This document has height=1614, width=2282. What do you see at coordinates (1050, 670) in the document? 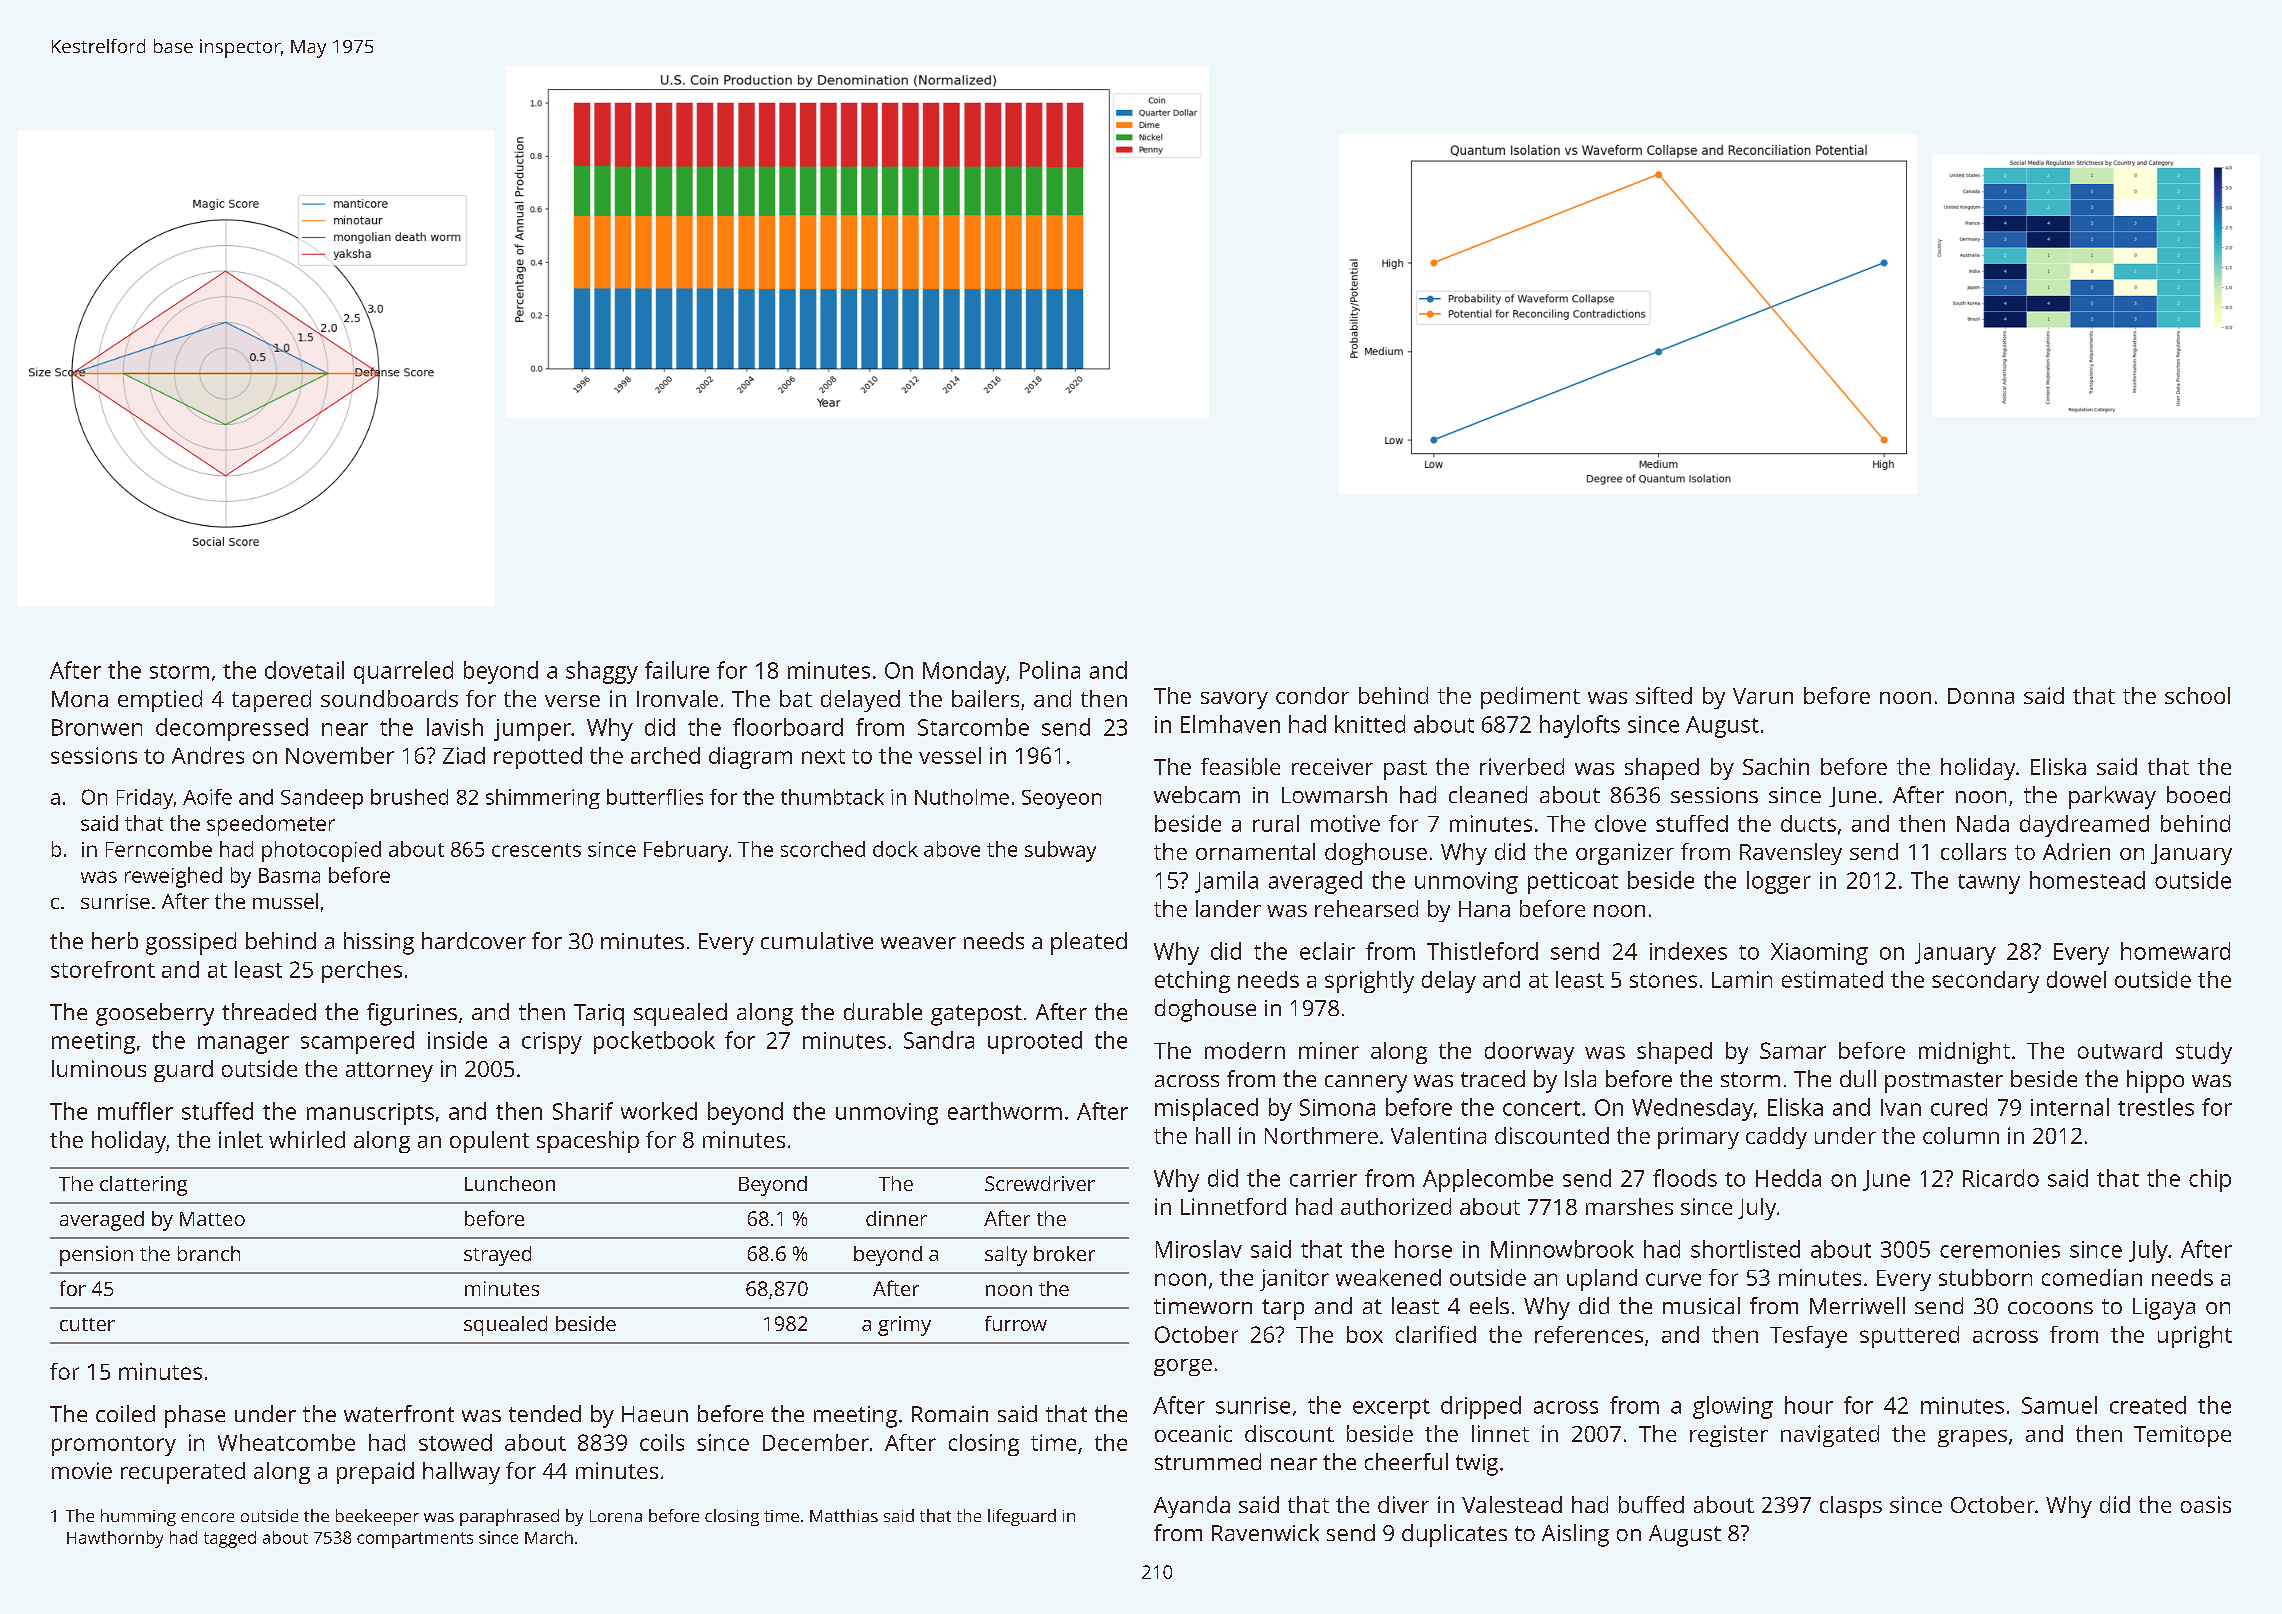
I see `Polina` at bounding box center [1050, 670].
